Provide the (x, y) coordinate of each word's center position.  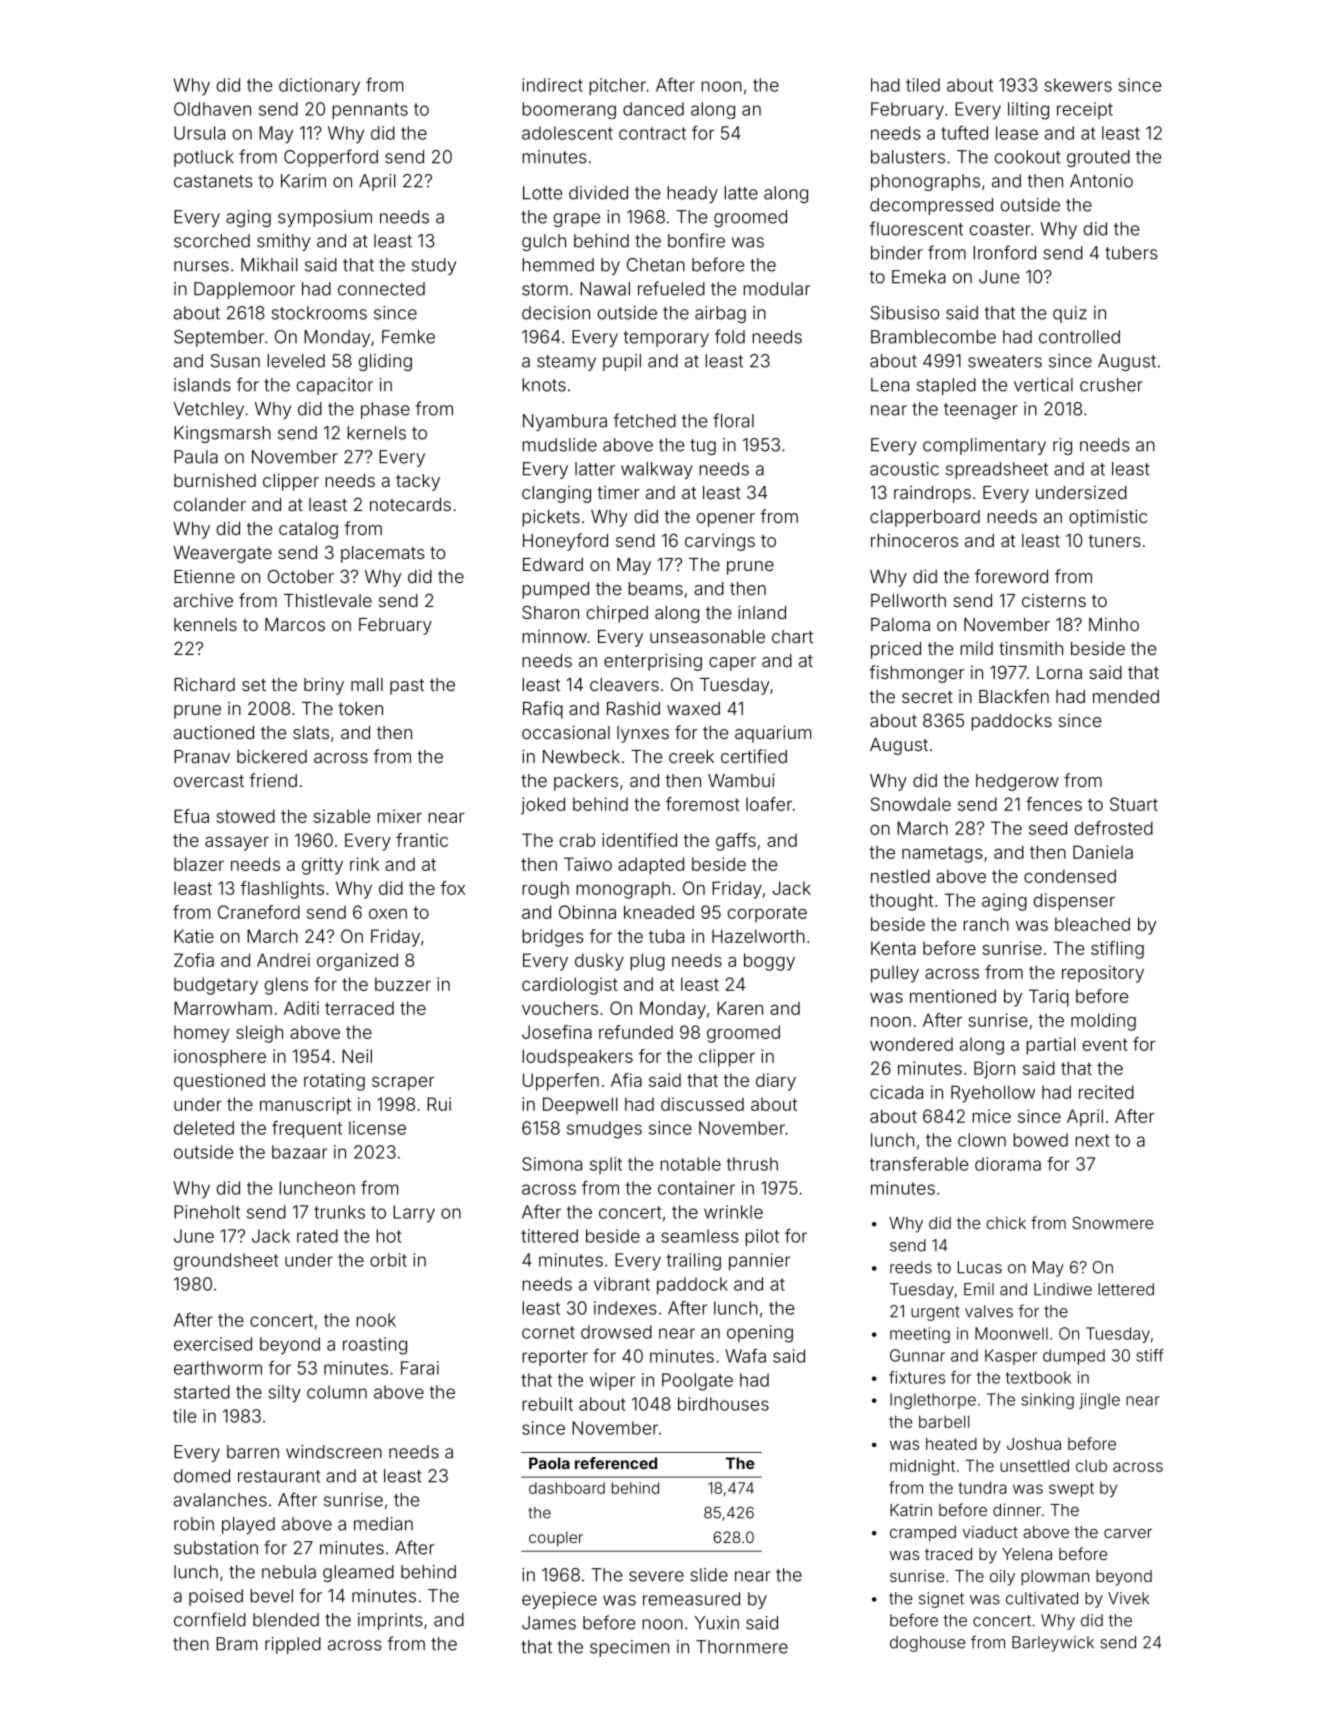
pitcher (617, 86)
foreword (1011, 576)
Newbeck (581, 756)
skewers (1078, 85)
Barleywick (1053, 1644)
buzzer (403, 984)
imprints (390, 1621)
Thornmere (742, 1647)
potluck (204, 158)
